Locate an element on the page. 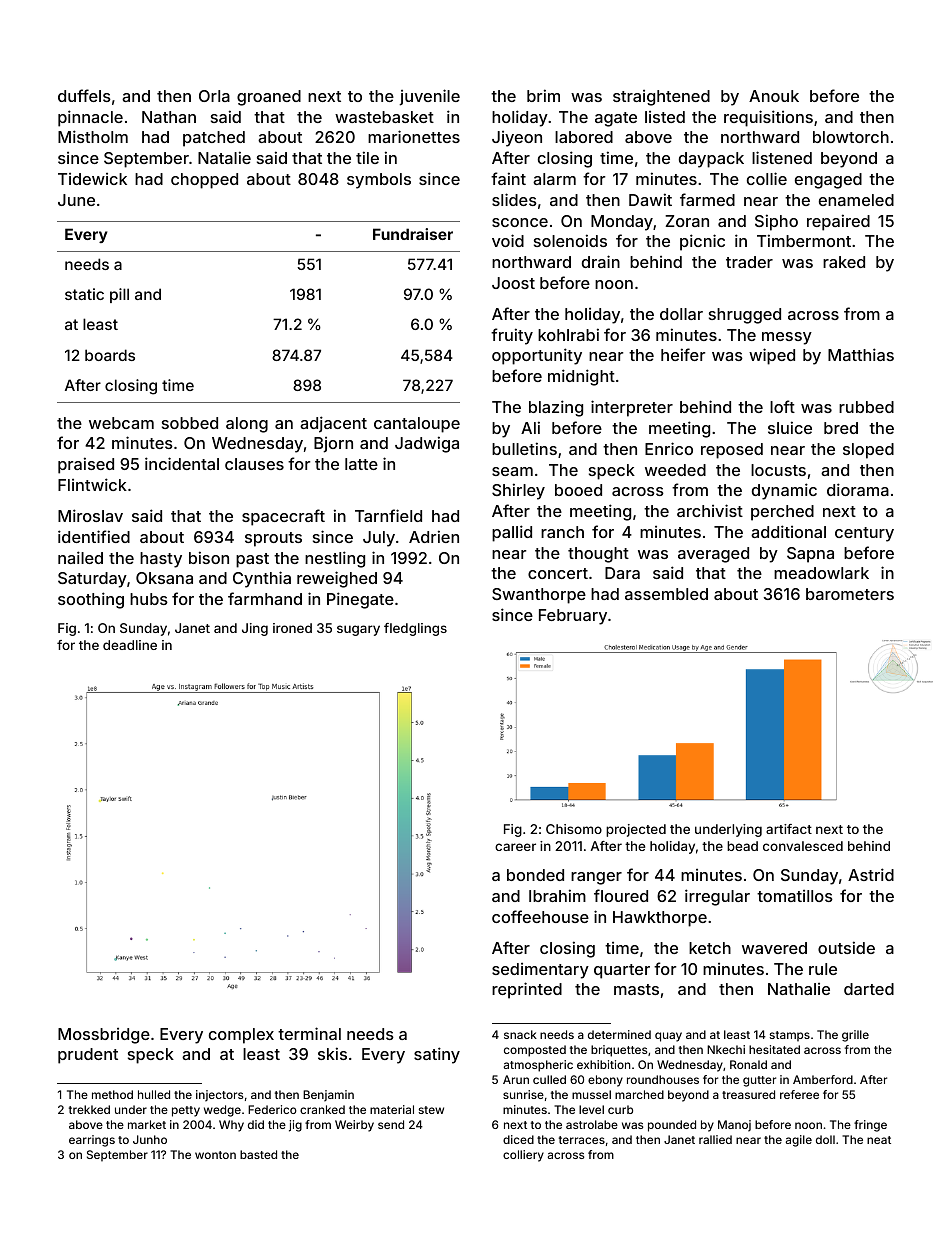 The height and width of the document is (1233, 952). deadline is located at coordinates (130, 645).
